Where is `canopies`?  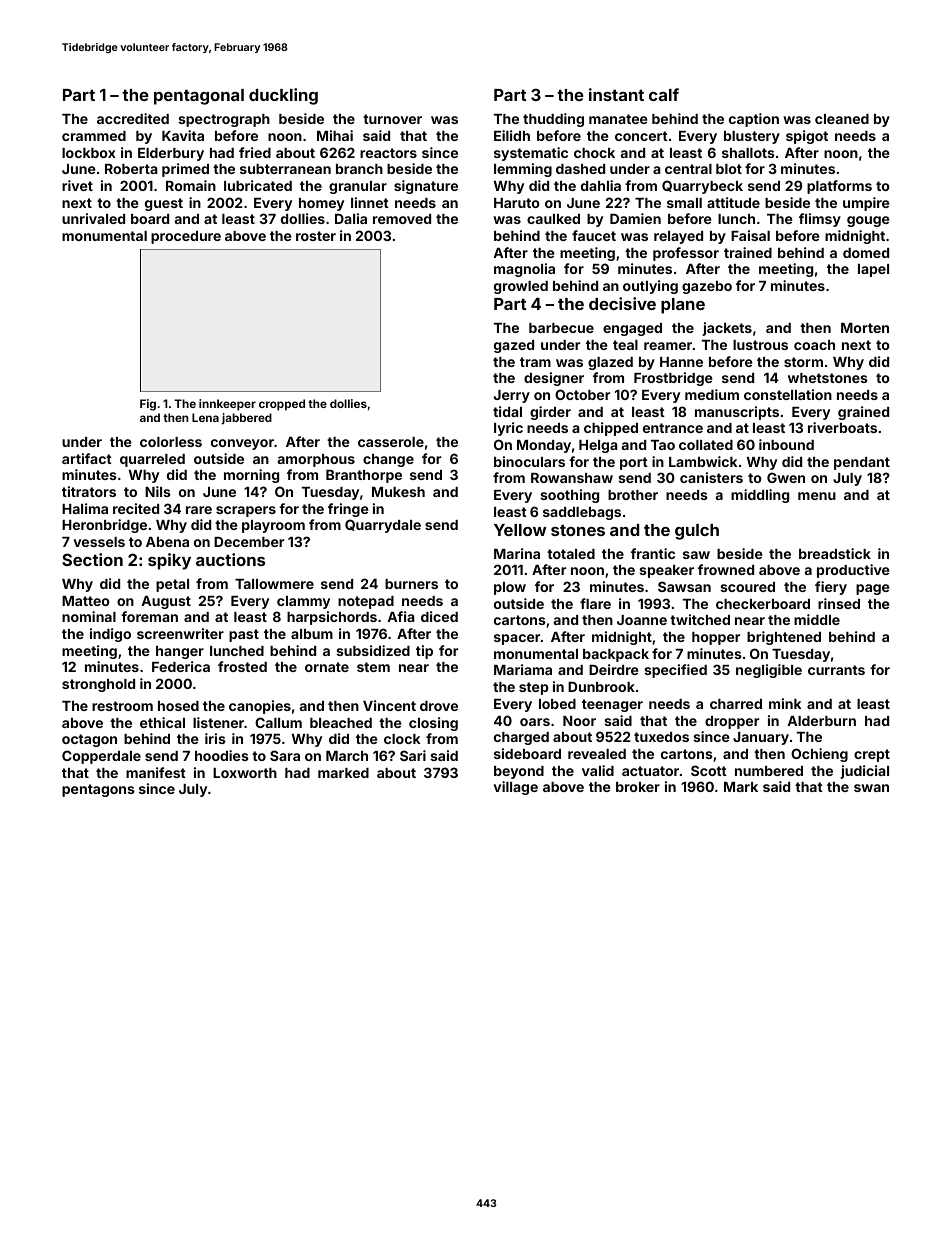 canopies is located at coordinates (260, 707).
